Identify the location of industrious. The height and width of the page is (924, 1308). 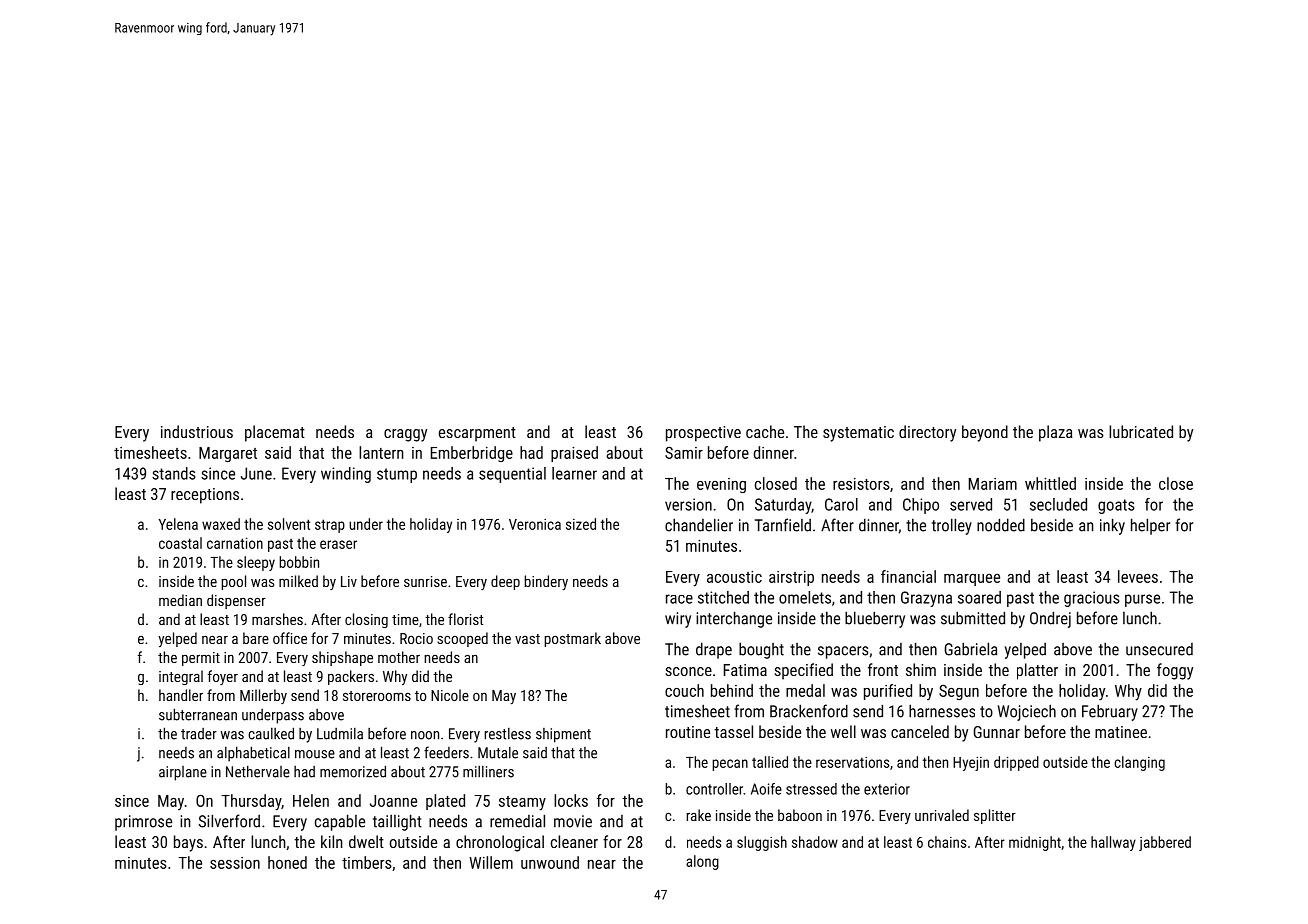
(197, 431).
